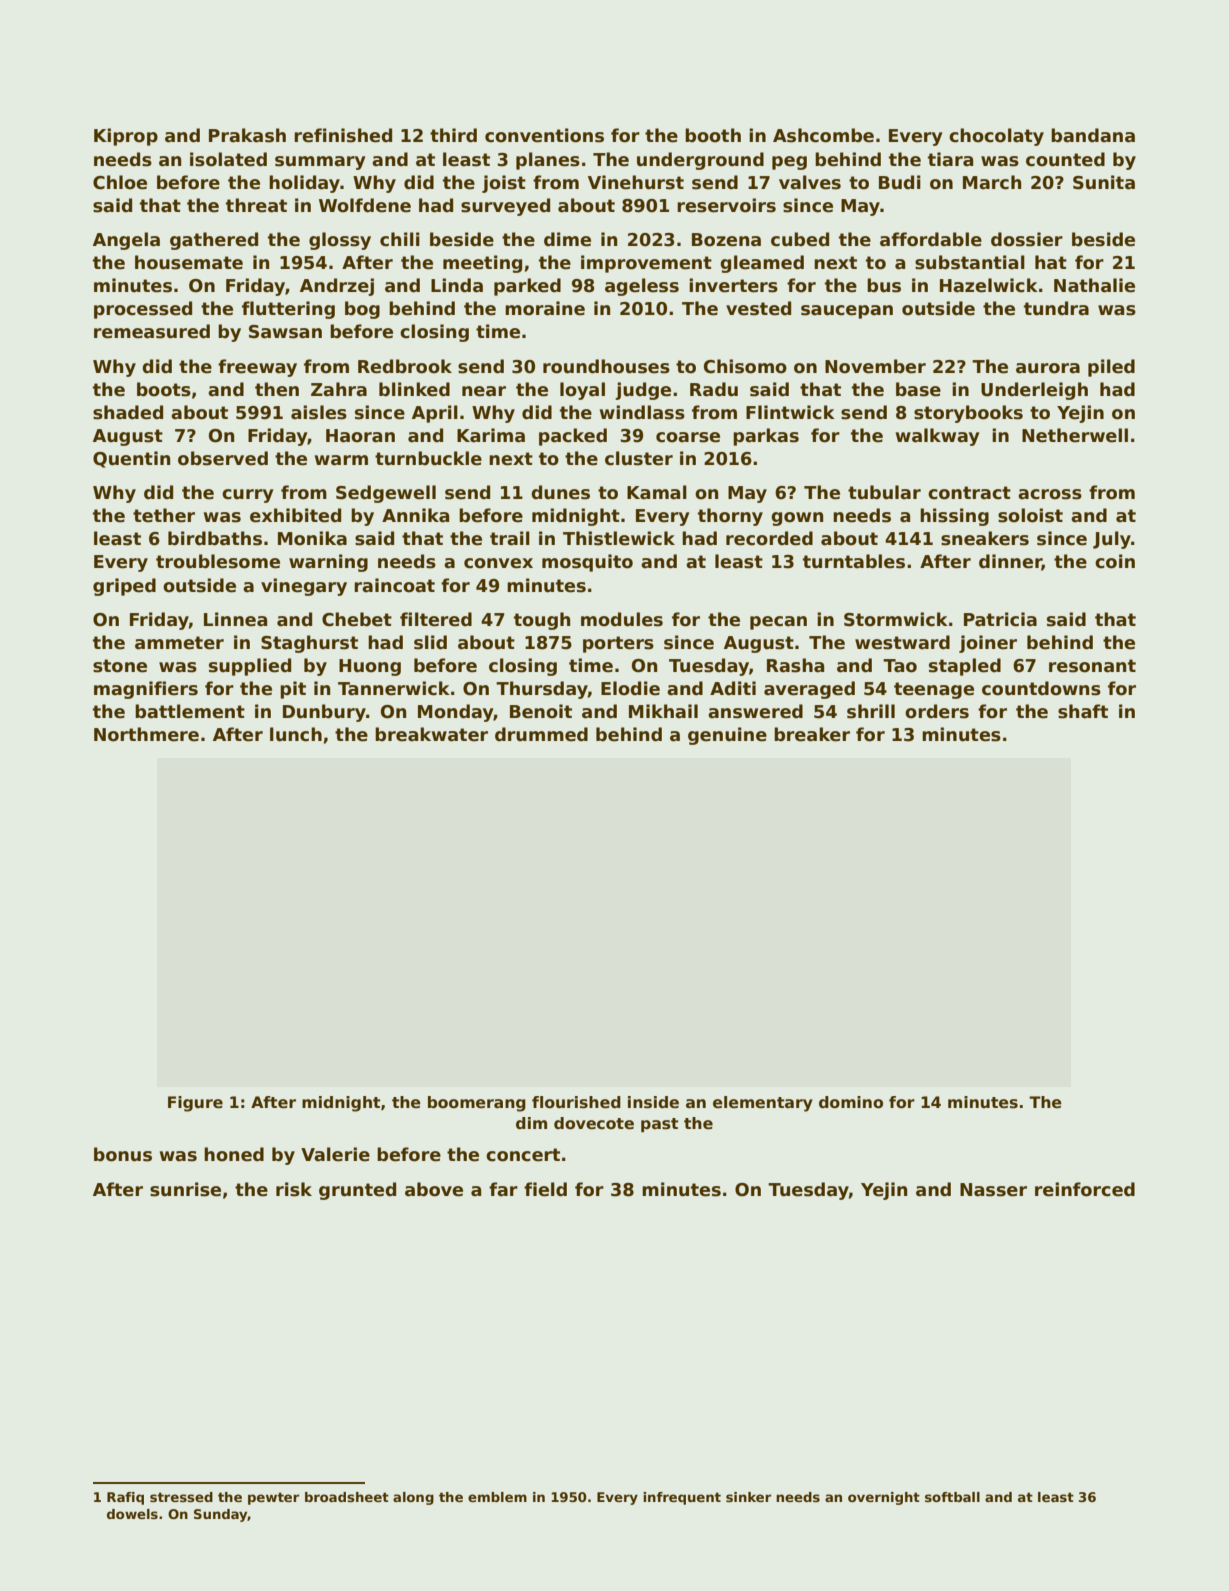  I want to click on Haoran, so click(360, 436).
